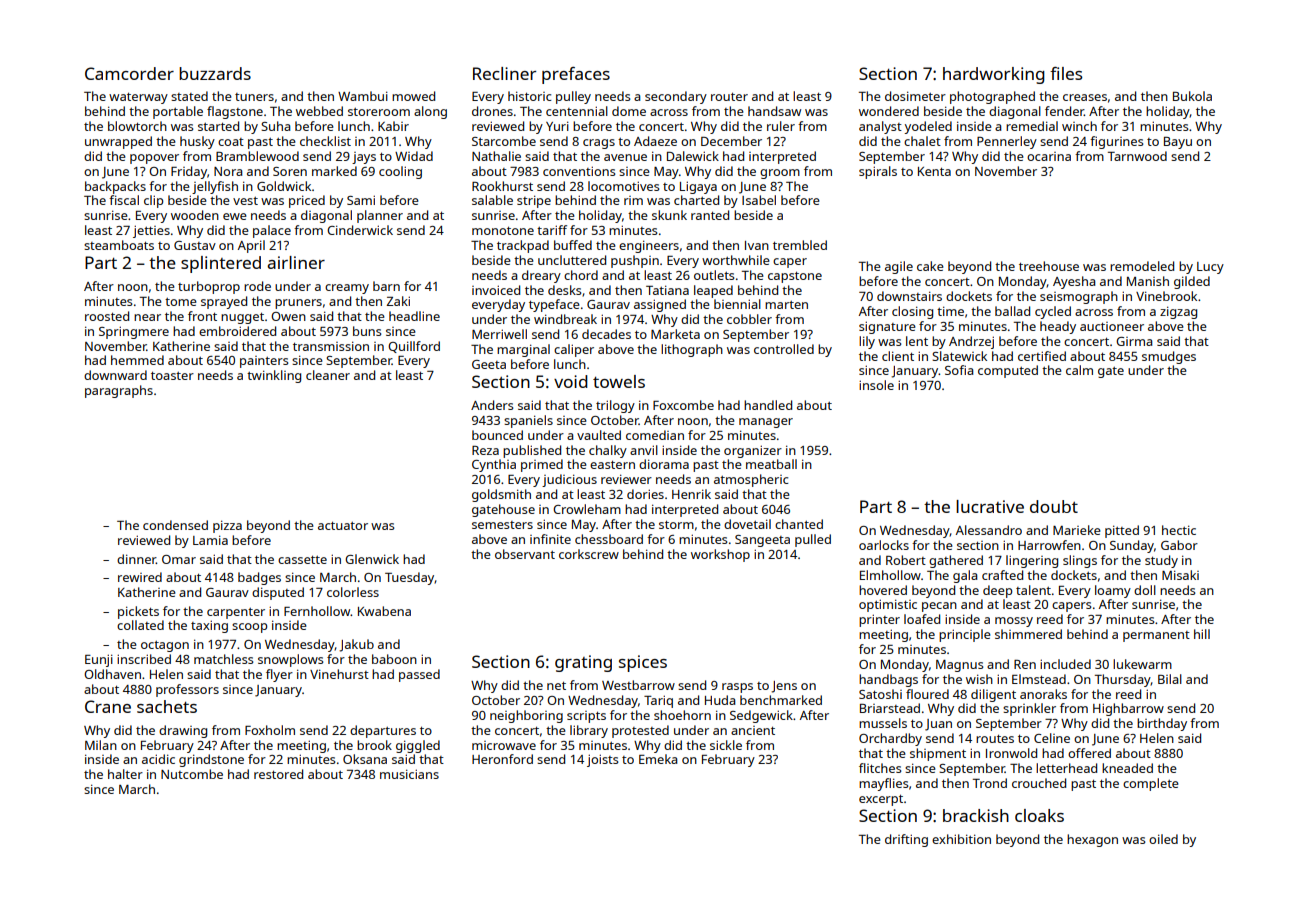  I want to click on halter, so click(125, 774).
